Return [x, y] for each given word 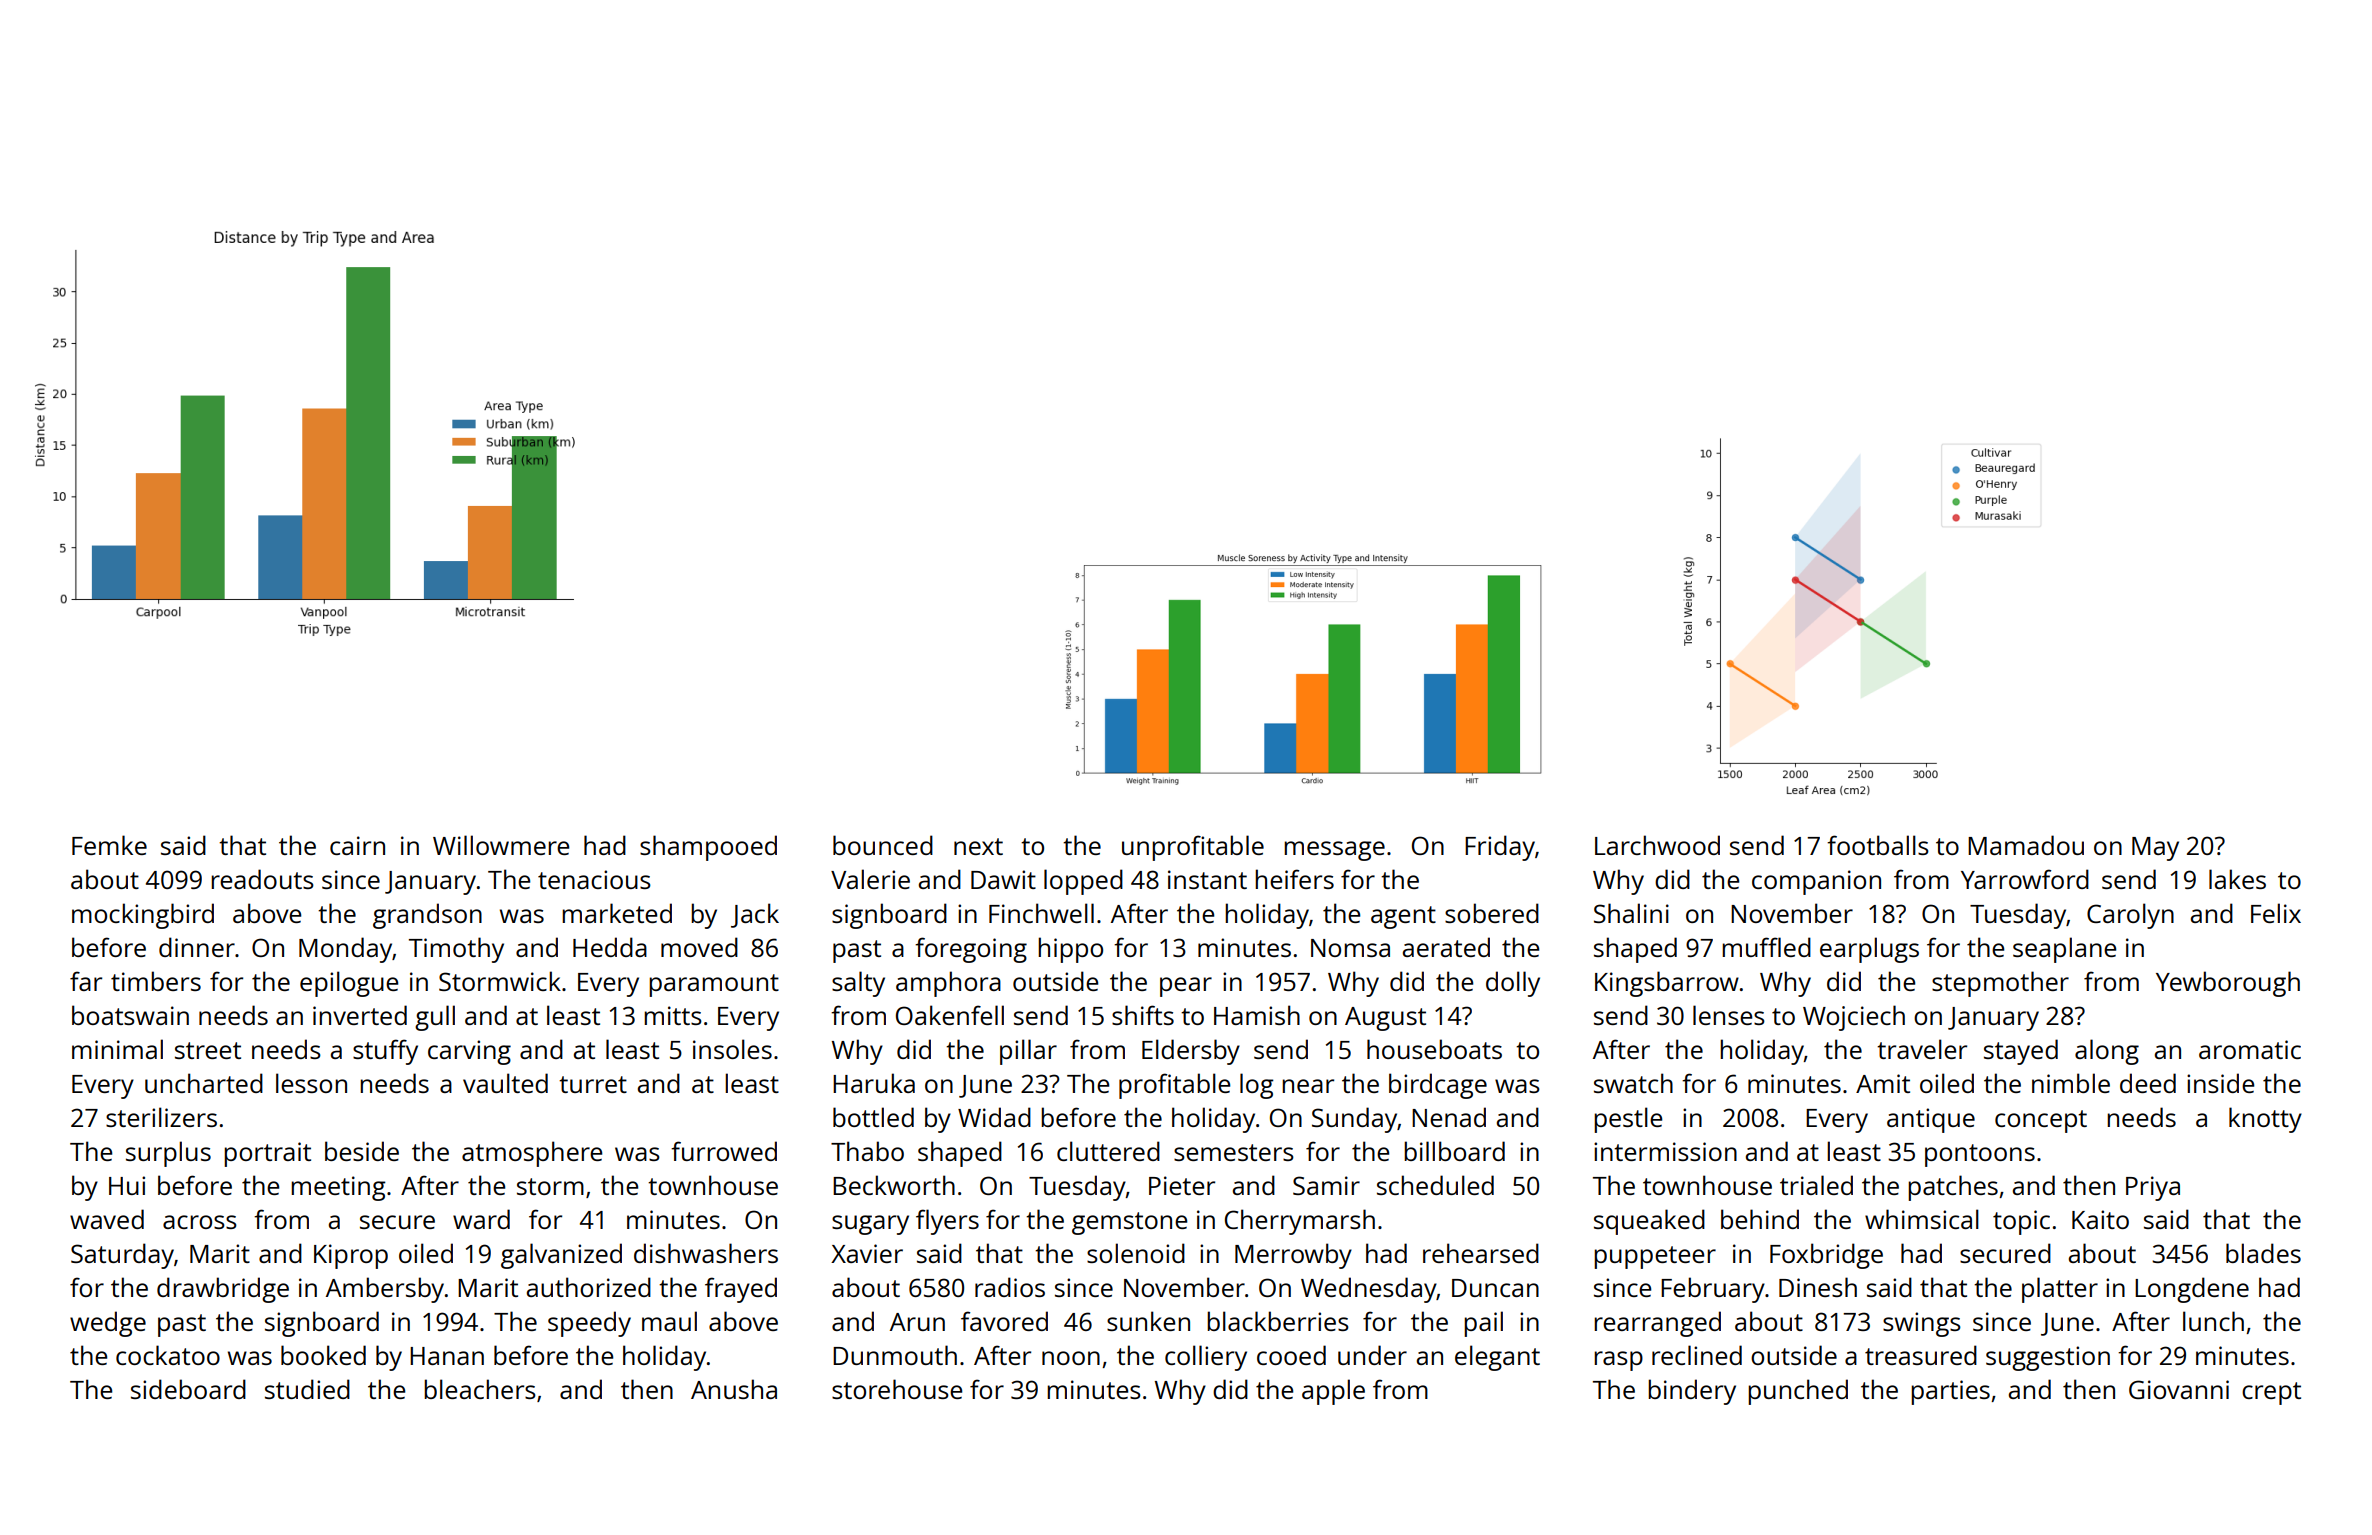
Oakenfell [950, 1015]
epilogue [349, 984]
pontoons [1980, 1155]
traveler [1922, 1049]
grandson [427, 916]
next [978, 846]
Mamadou [2026, 845]
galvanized [561, 1256]
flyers [947, 1222]
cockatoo [168, 1355]
